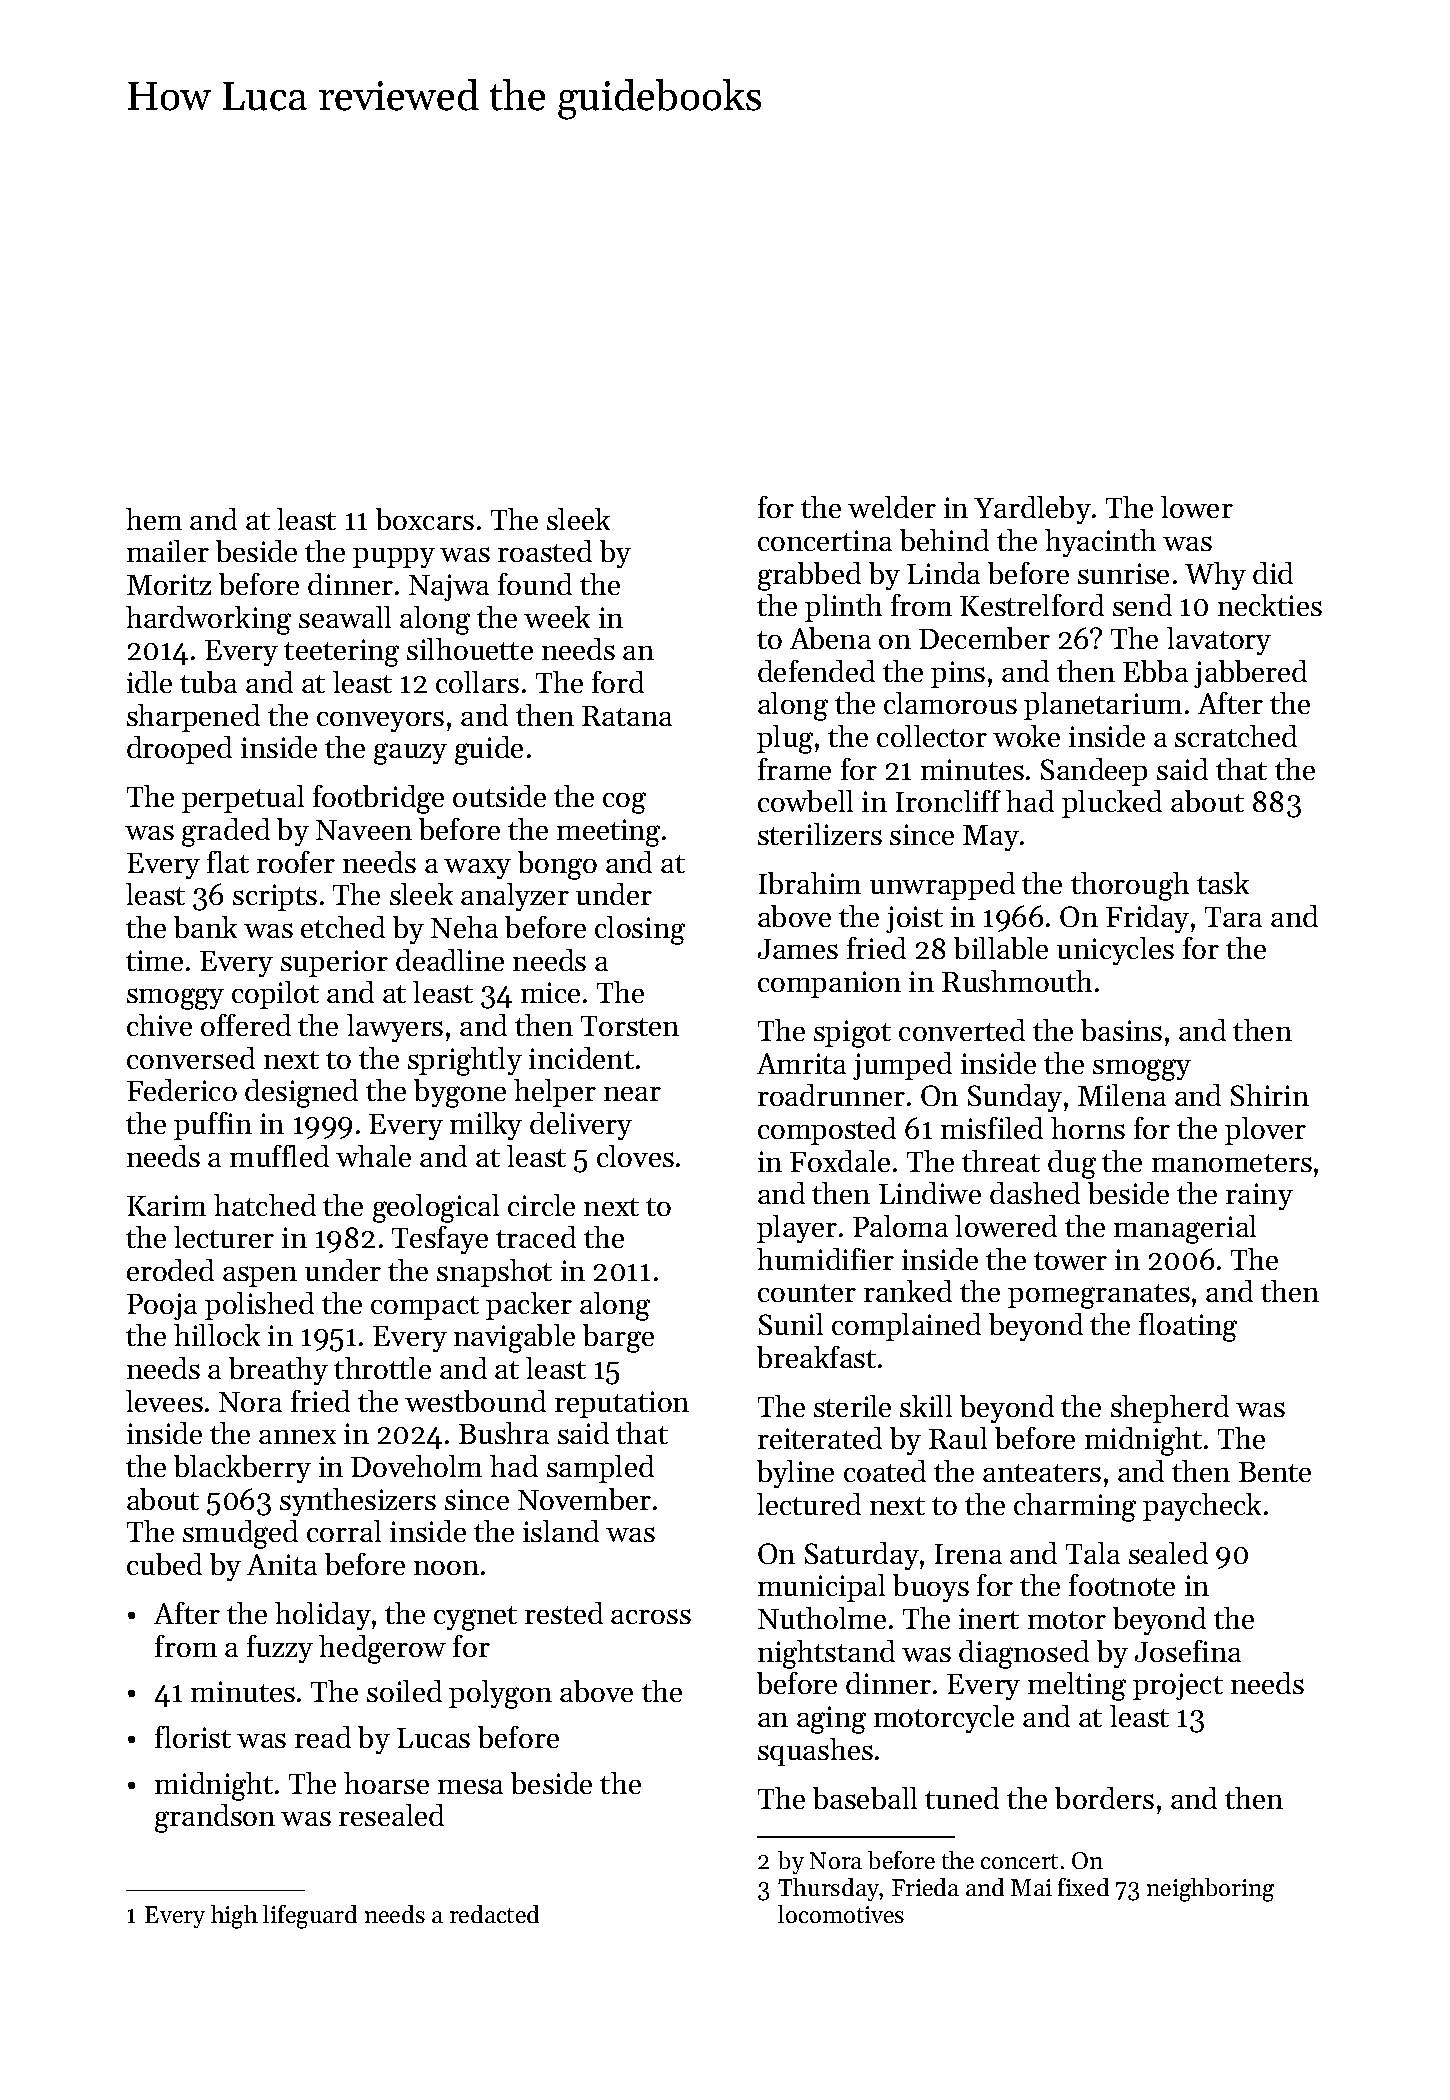 This page has width=1450, height=2100. What do you see at coordinates (1099, 1296) in the page?
I see `pomegranates` at bounding box center [1099, 1296].
